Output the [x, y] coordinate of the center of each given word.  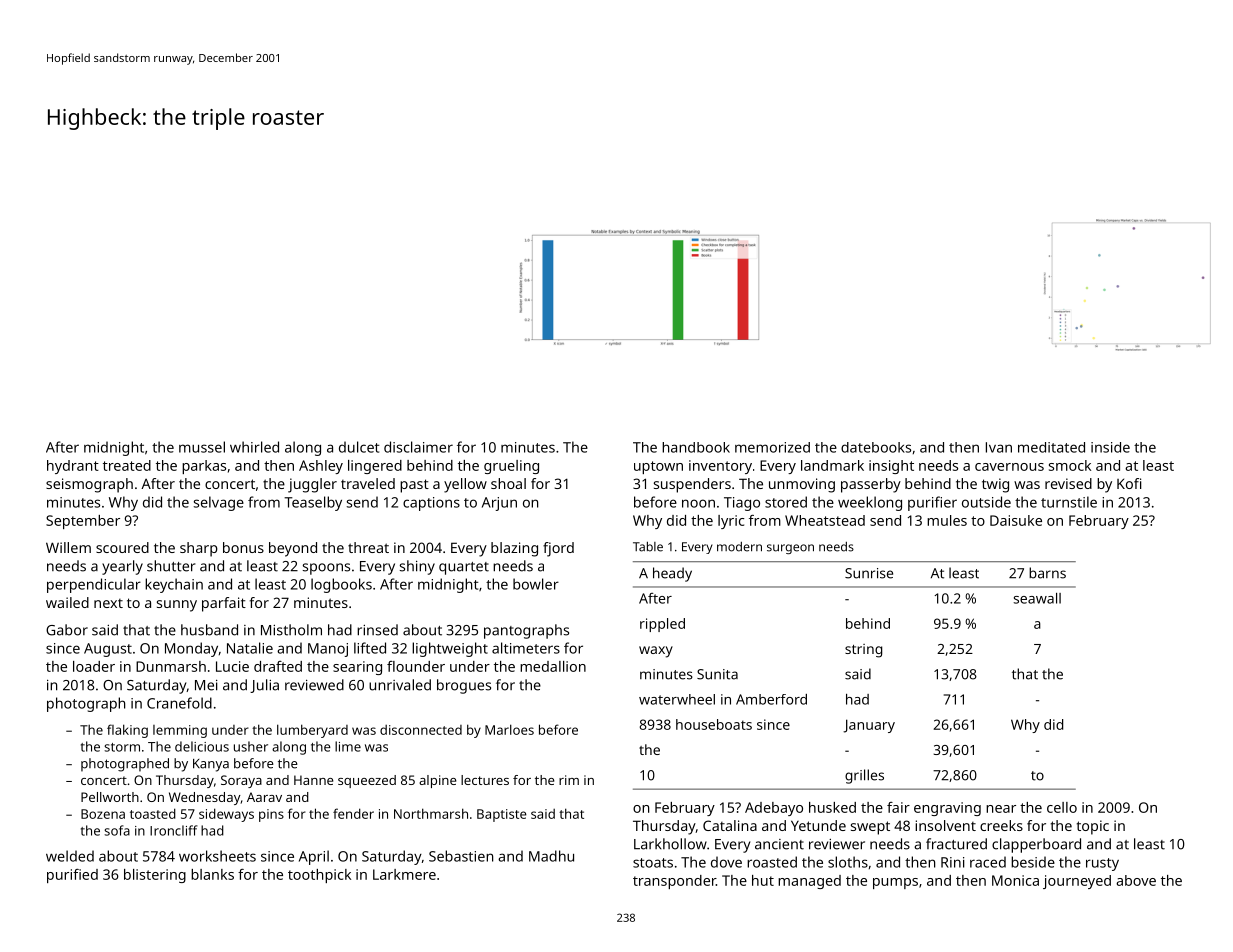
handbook [696, 447]
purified [72, 876]
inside [1110, 447]
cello [1062, 807]
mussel [202, 447]
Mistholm [291, 630]
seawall [1037, 598]
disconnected [421, 730]
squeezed [367, 781]
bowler [536, 584]
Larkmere [404, 874]
